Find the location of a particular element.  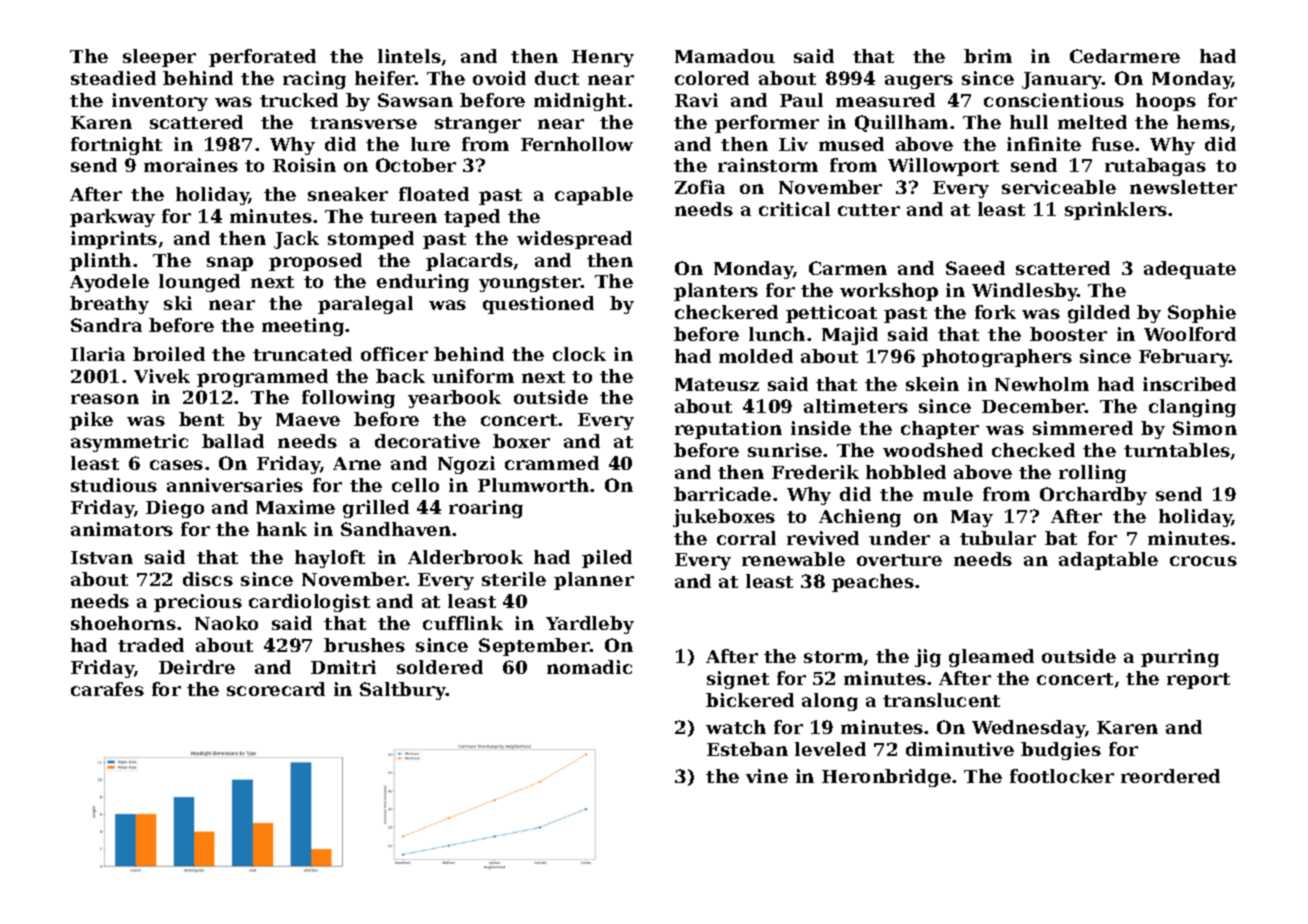

scorecard is located at coordinates (276, 689).
